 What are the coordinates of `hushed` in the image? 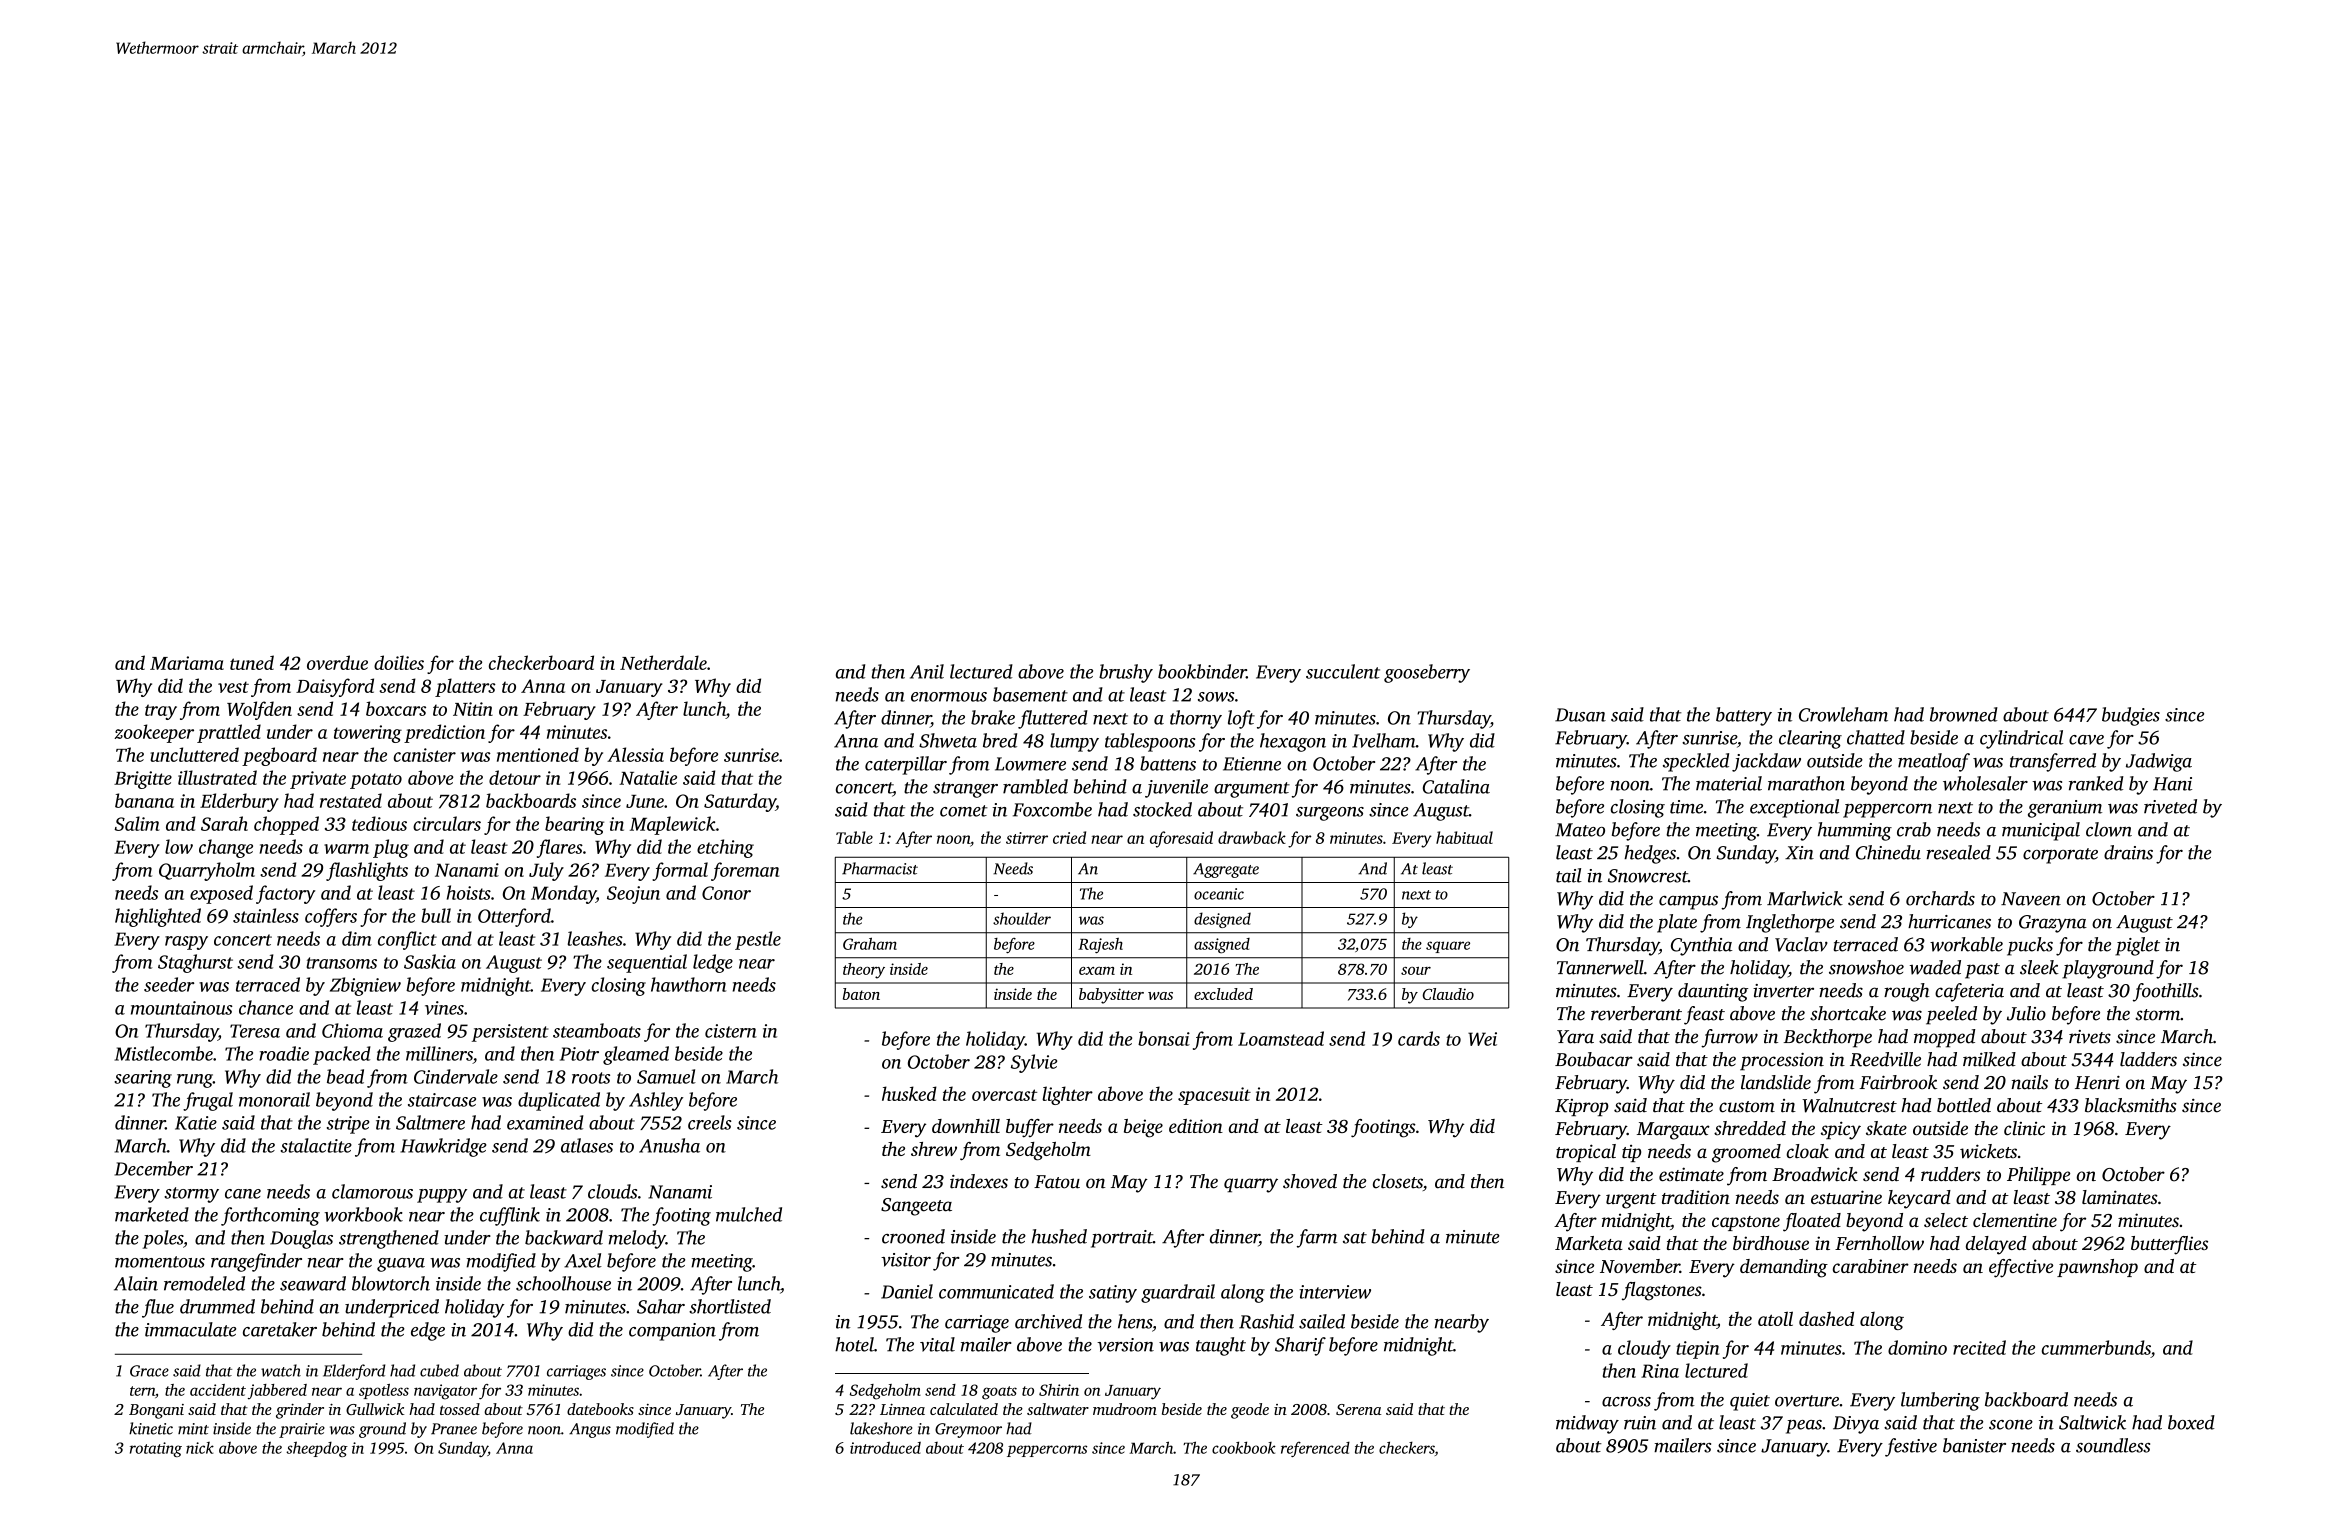 It's located at (1059, 1236).
